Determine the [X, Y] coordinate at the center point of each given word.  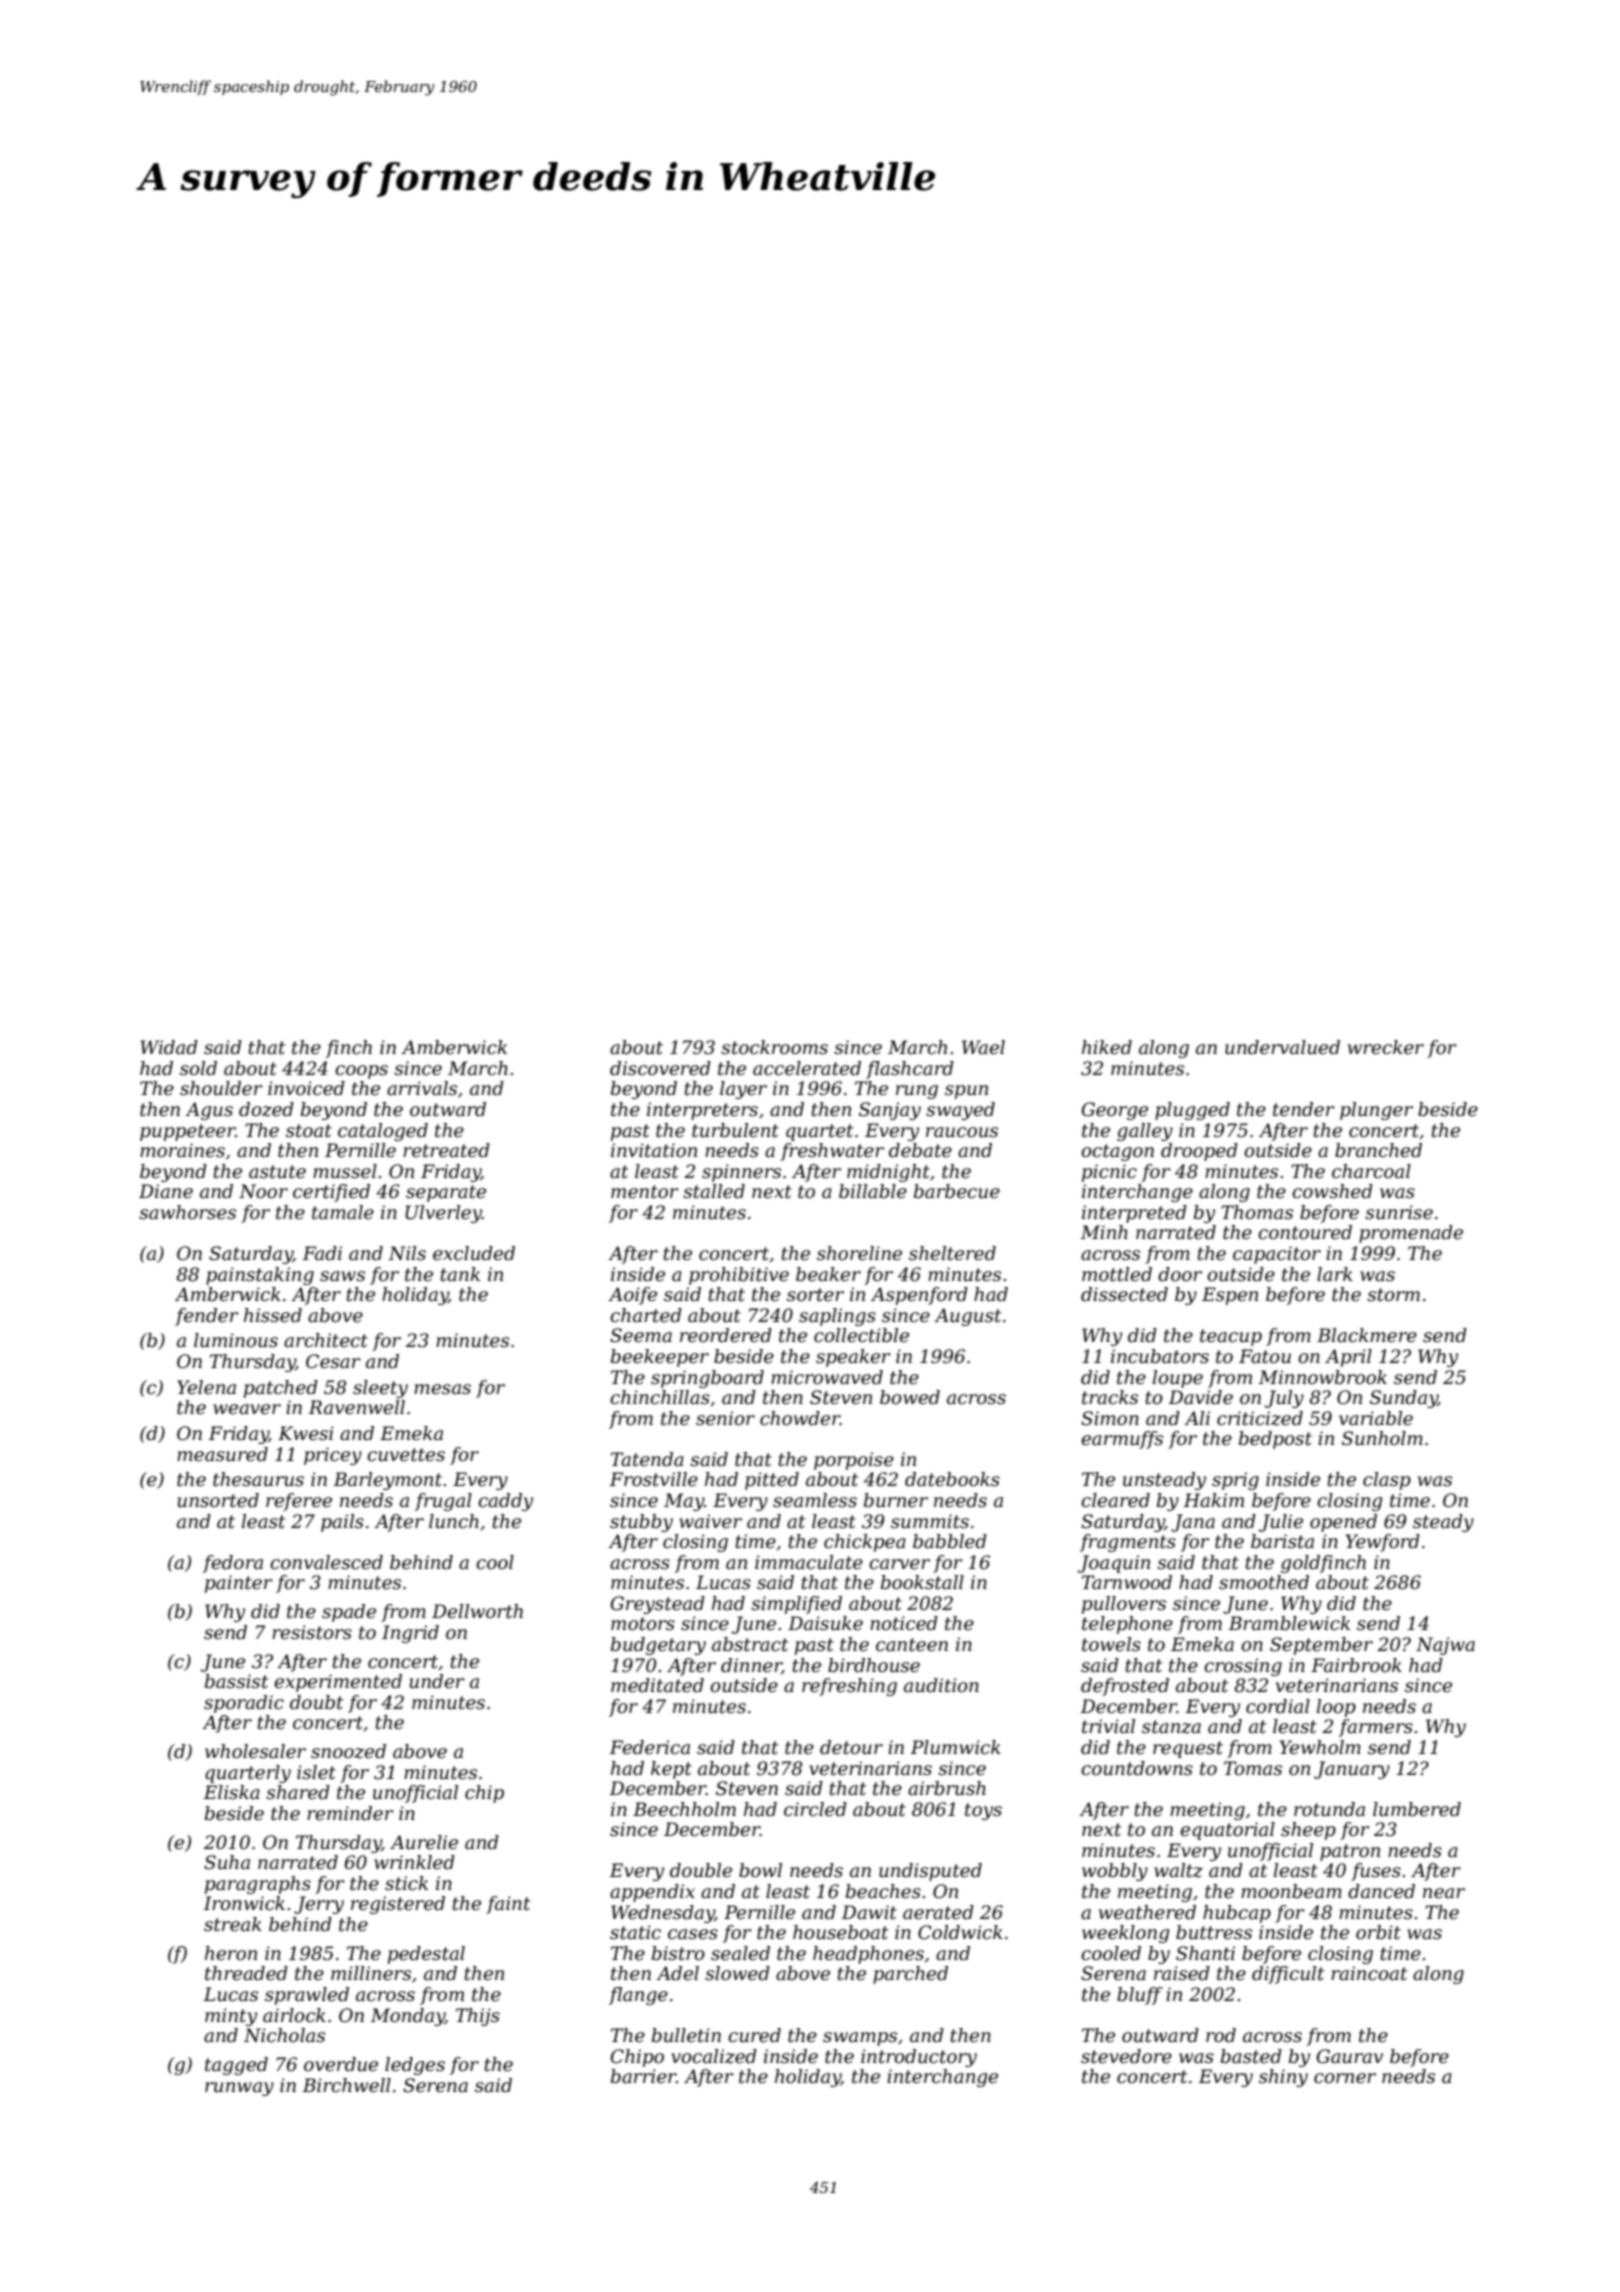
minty [231, 2017]
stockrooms [774, 1047]
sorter [815, 1295]
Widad [169, 1047]
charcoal [1371, 1171]
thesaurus [258, 1479]
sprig [1235, 1481]
